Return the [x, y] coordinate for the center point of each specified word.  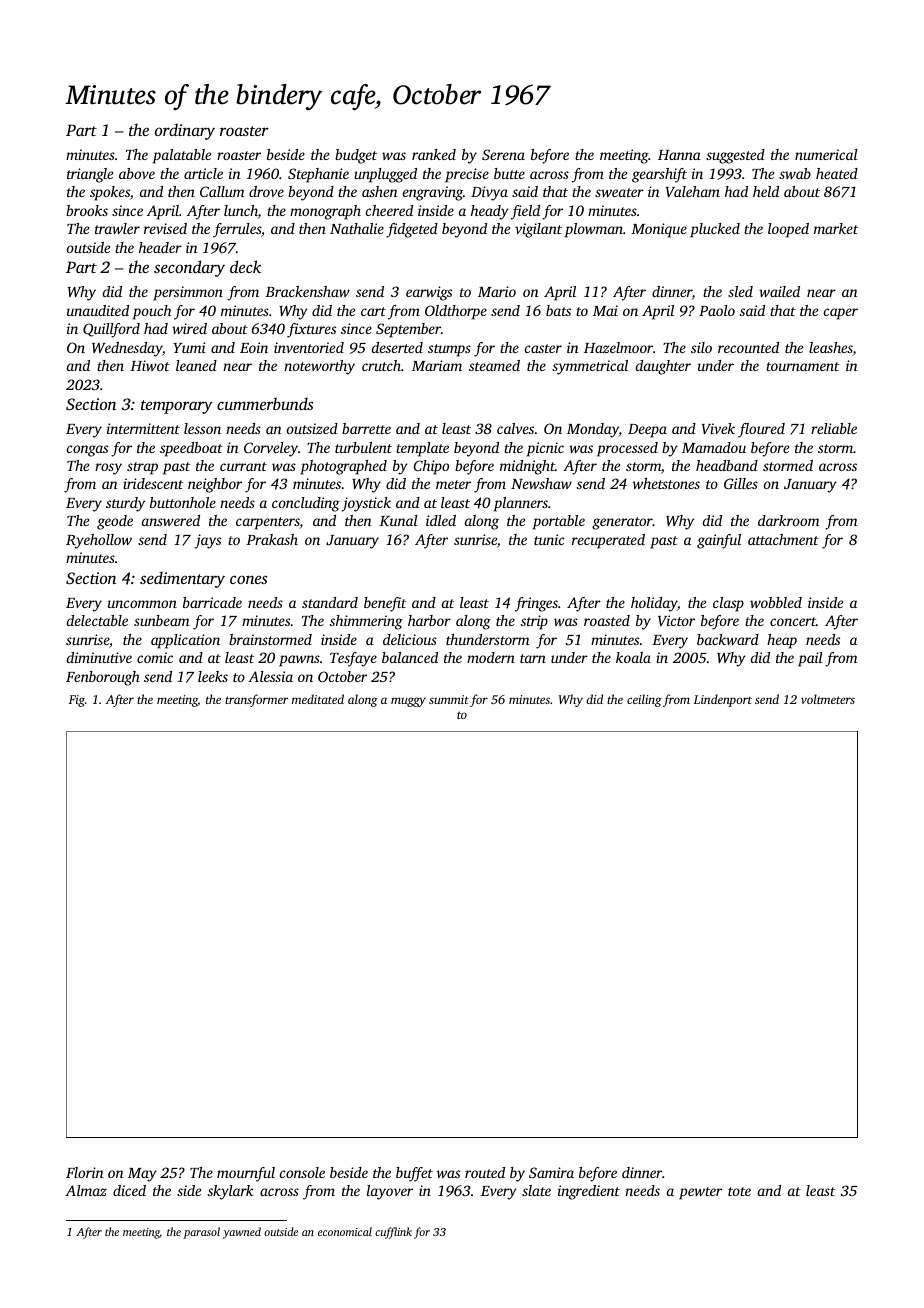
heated [837, 173]
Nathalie [357, 228]
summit [449, 699]
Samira [551, 1172]
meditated [318, 699]
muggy [408, 702]
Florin [85, 1172]
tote [739, 1191]
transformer [256, 700]
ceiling [644, 700]
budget [356, 156]
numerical [826, 154]
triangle [90, 175]
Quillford [111, 330]
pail [810, 659]
